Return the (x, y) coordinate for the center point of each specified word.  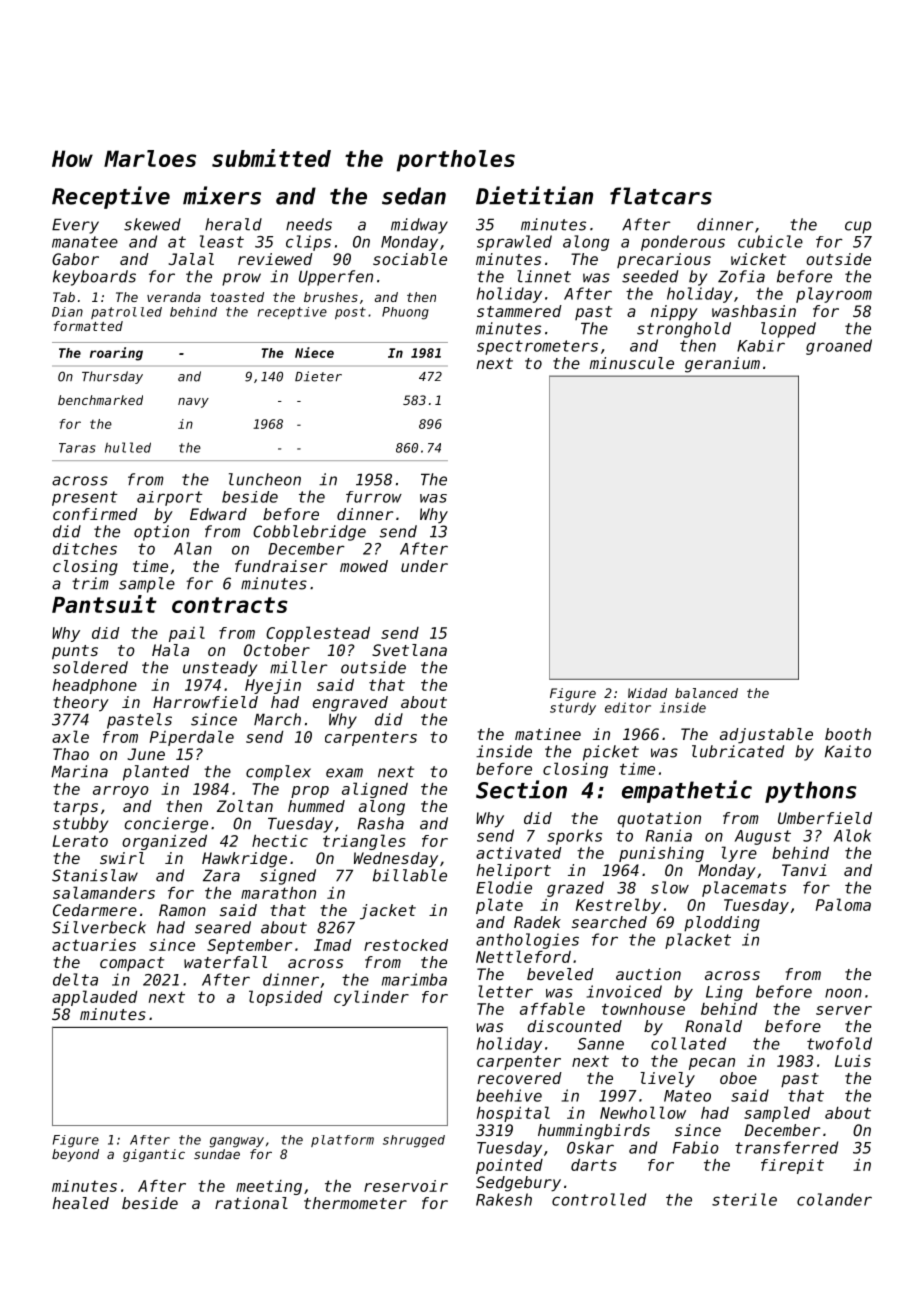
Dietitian (534, 195)
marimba (414, 979)
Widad (647, 693)
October (277, 650)
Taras (77, 448)
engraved (350, 704)
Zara (221, 875)
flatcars (661, 196)
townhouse (643, 1009)
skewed (152, 224)
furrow (374, 497)
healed (80, 1203)
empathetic (687, 791)
